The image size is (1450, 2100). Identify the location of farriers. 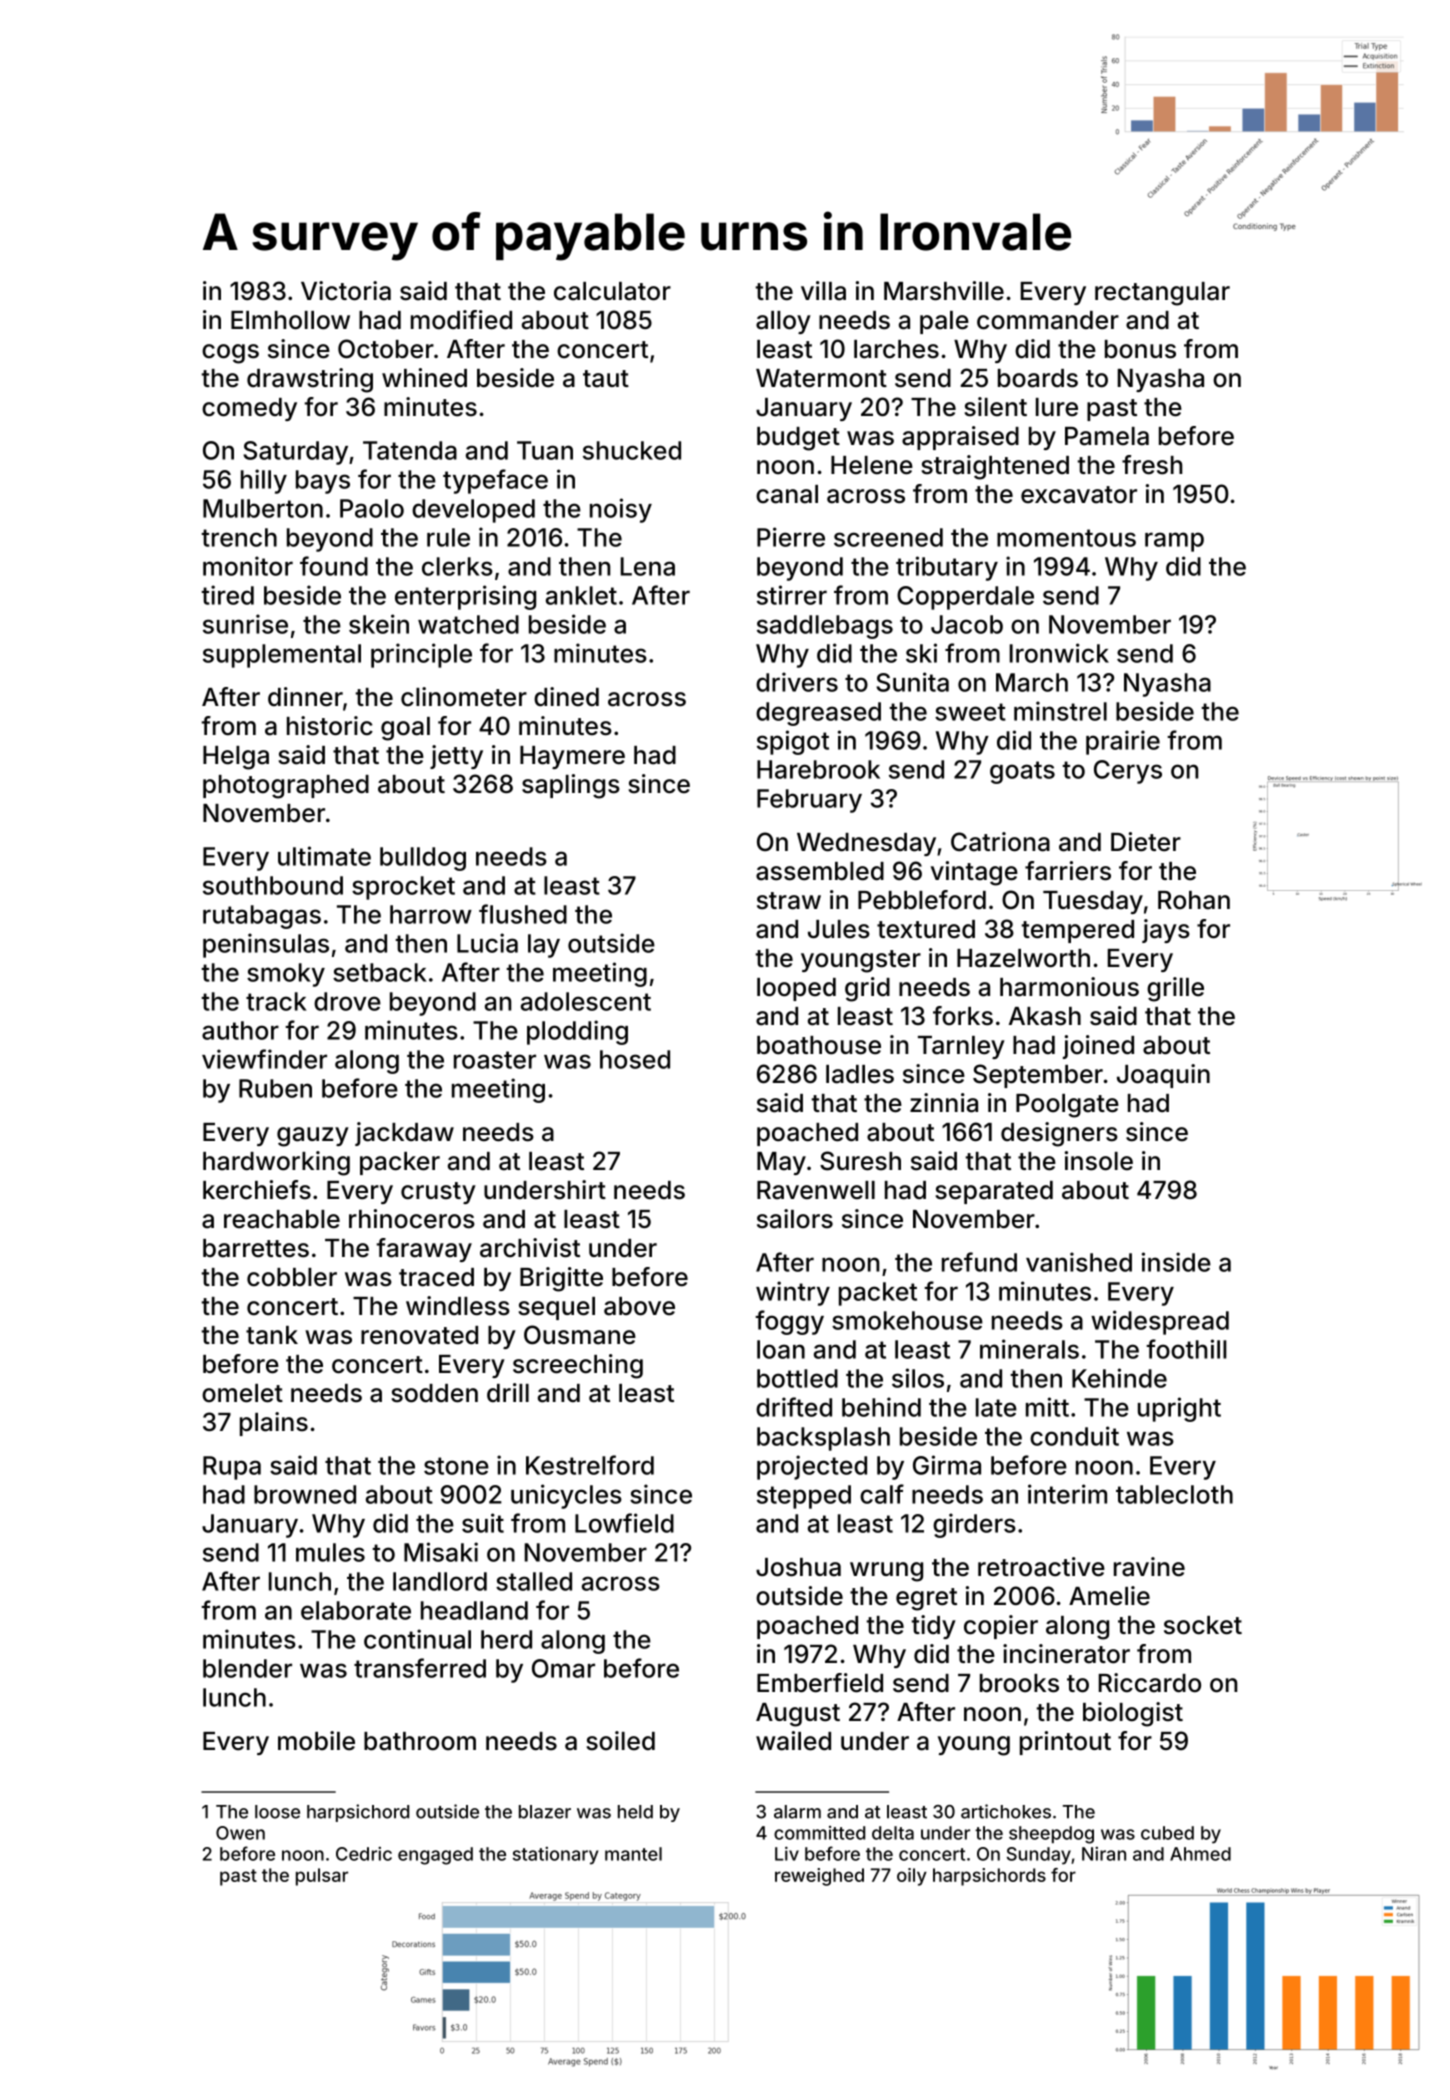
(1068, 871).
